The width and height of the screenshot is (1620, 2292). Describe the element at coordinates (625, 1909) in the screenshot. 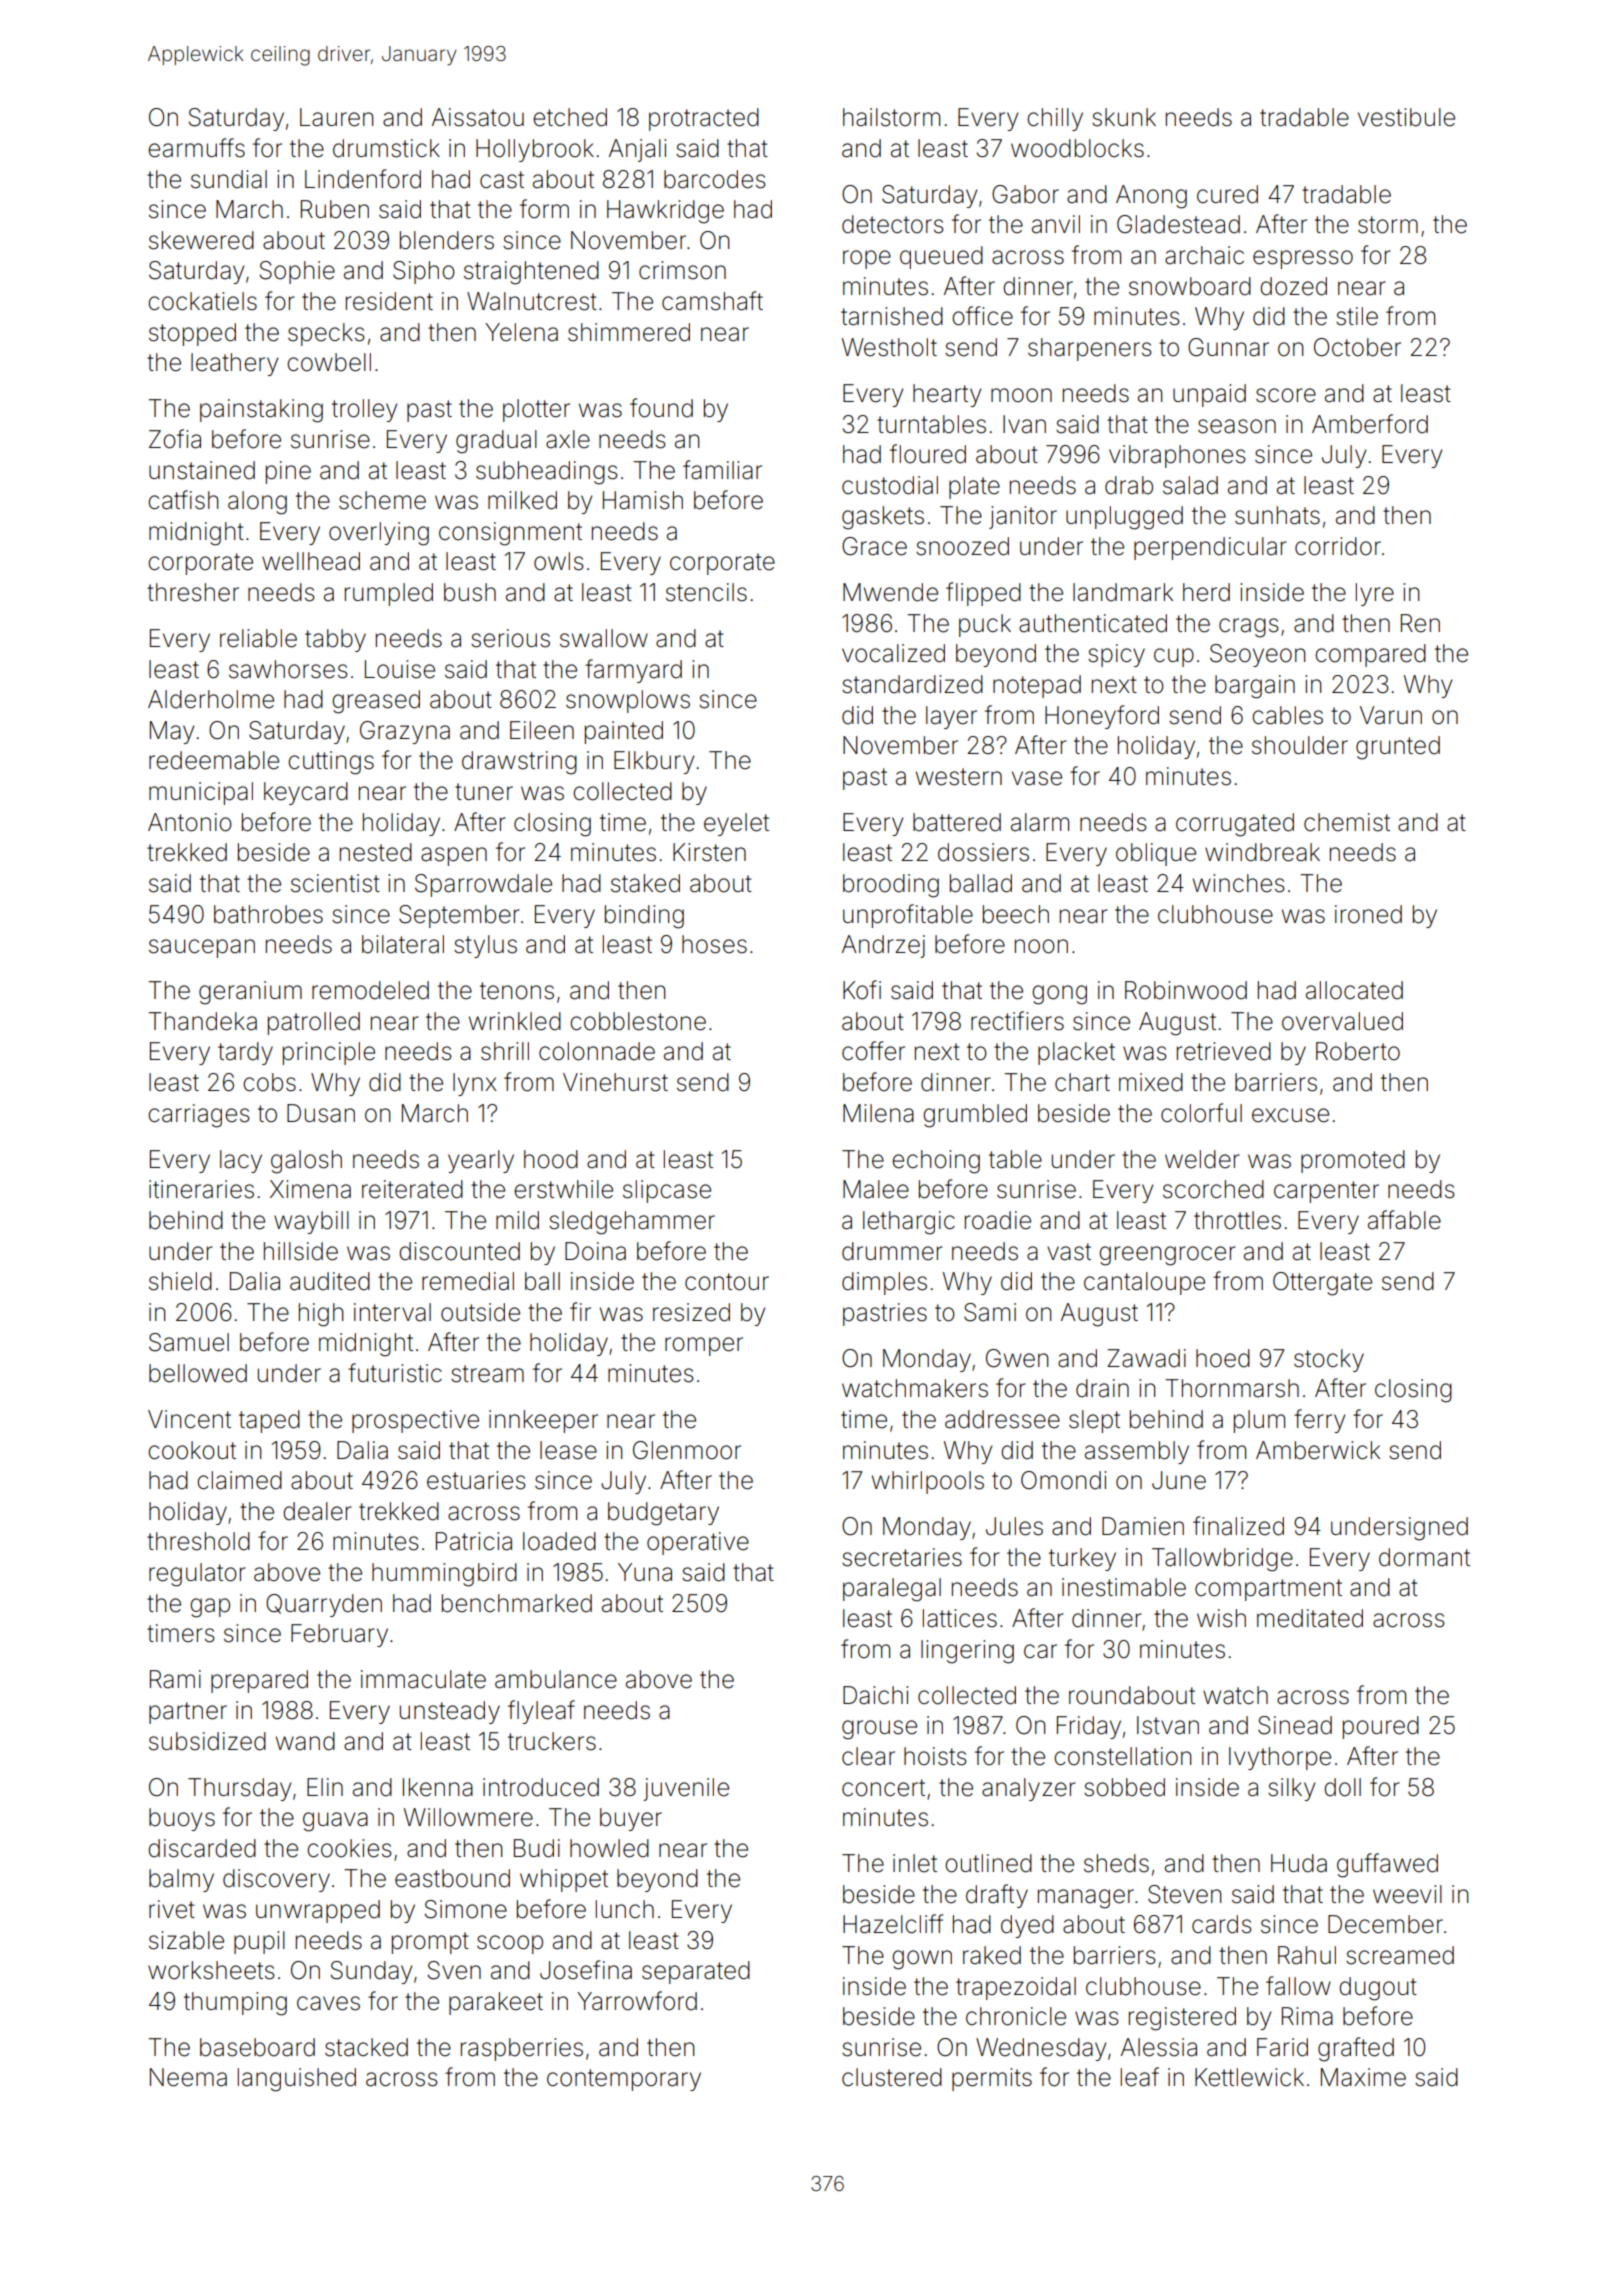

I see `lunch` at that location.
